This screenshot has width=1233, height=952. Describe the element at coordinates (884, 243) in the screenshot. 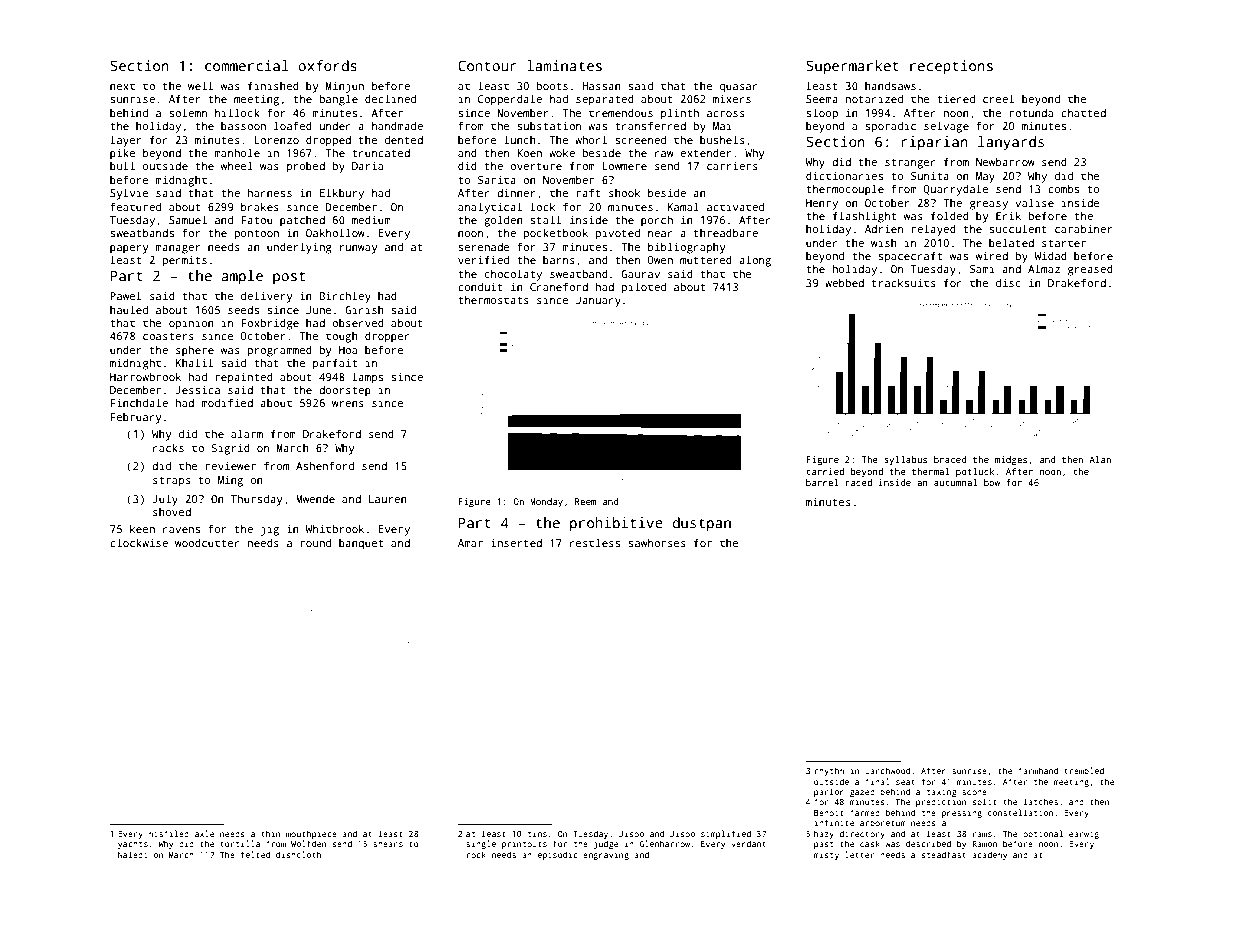

I see `wish` at that location.
